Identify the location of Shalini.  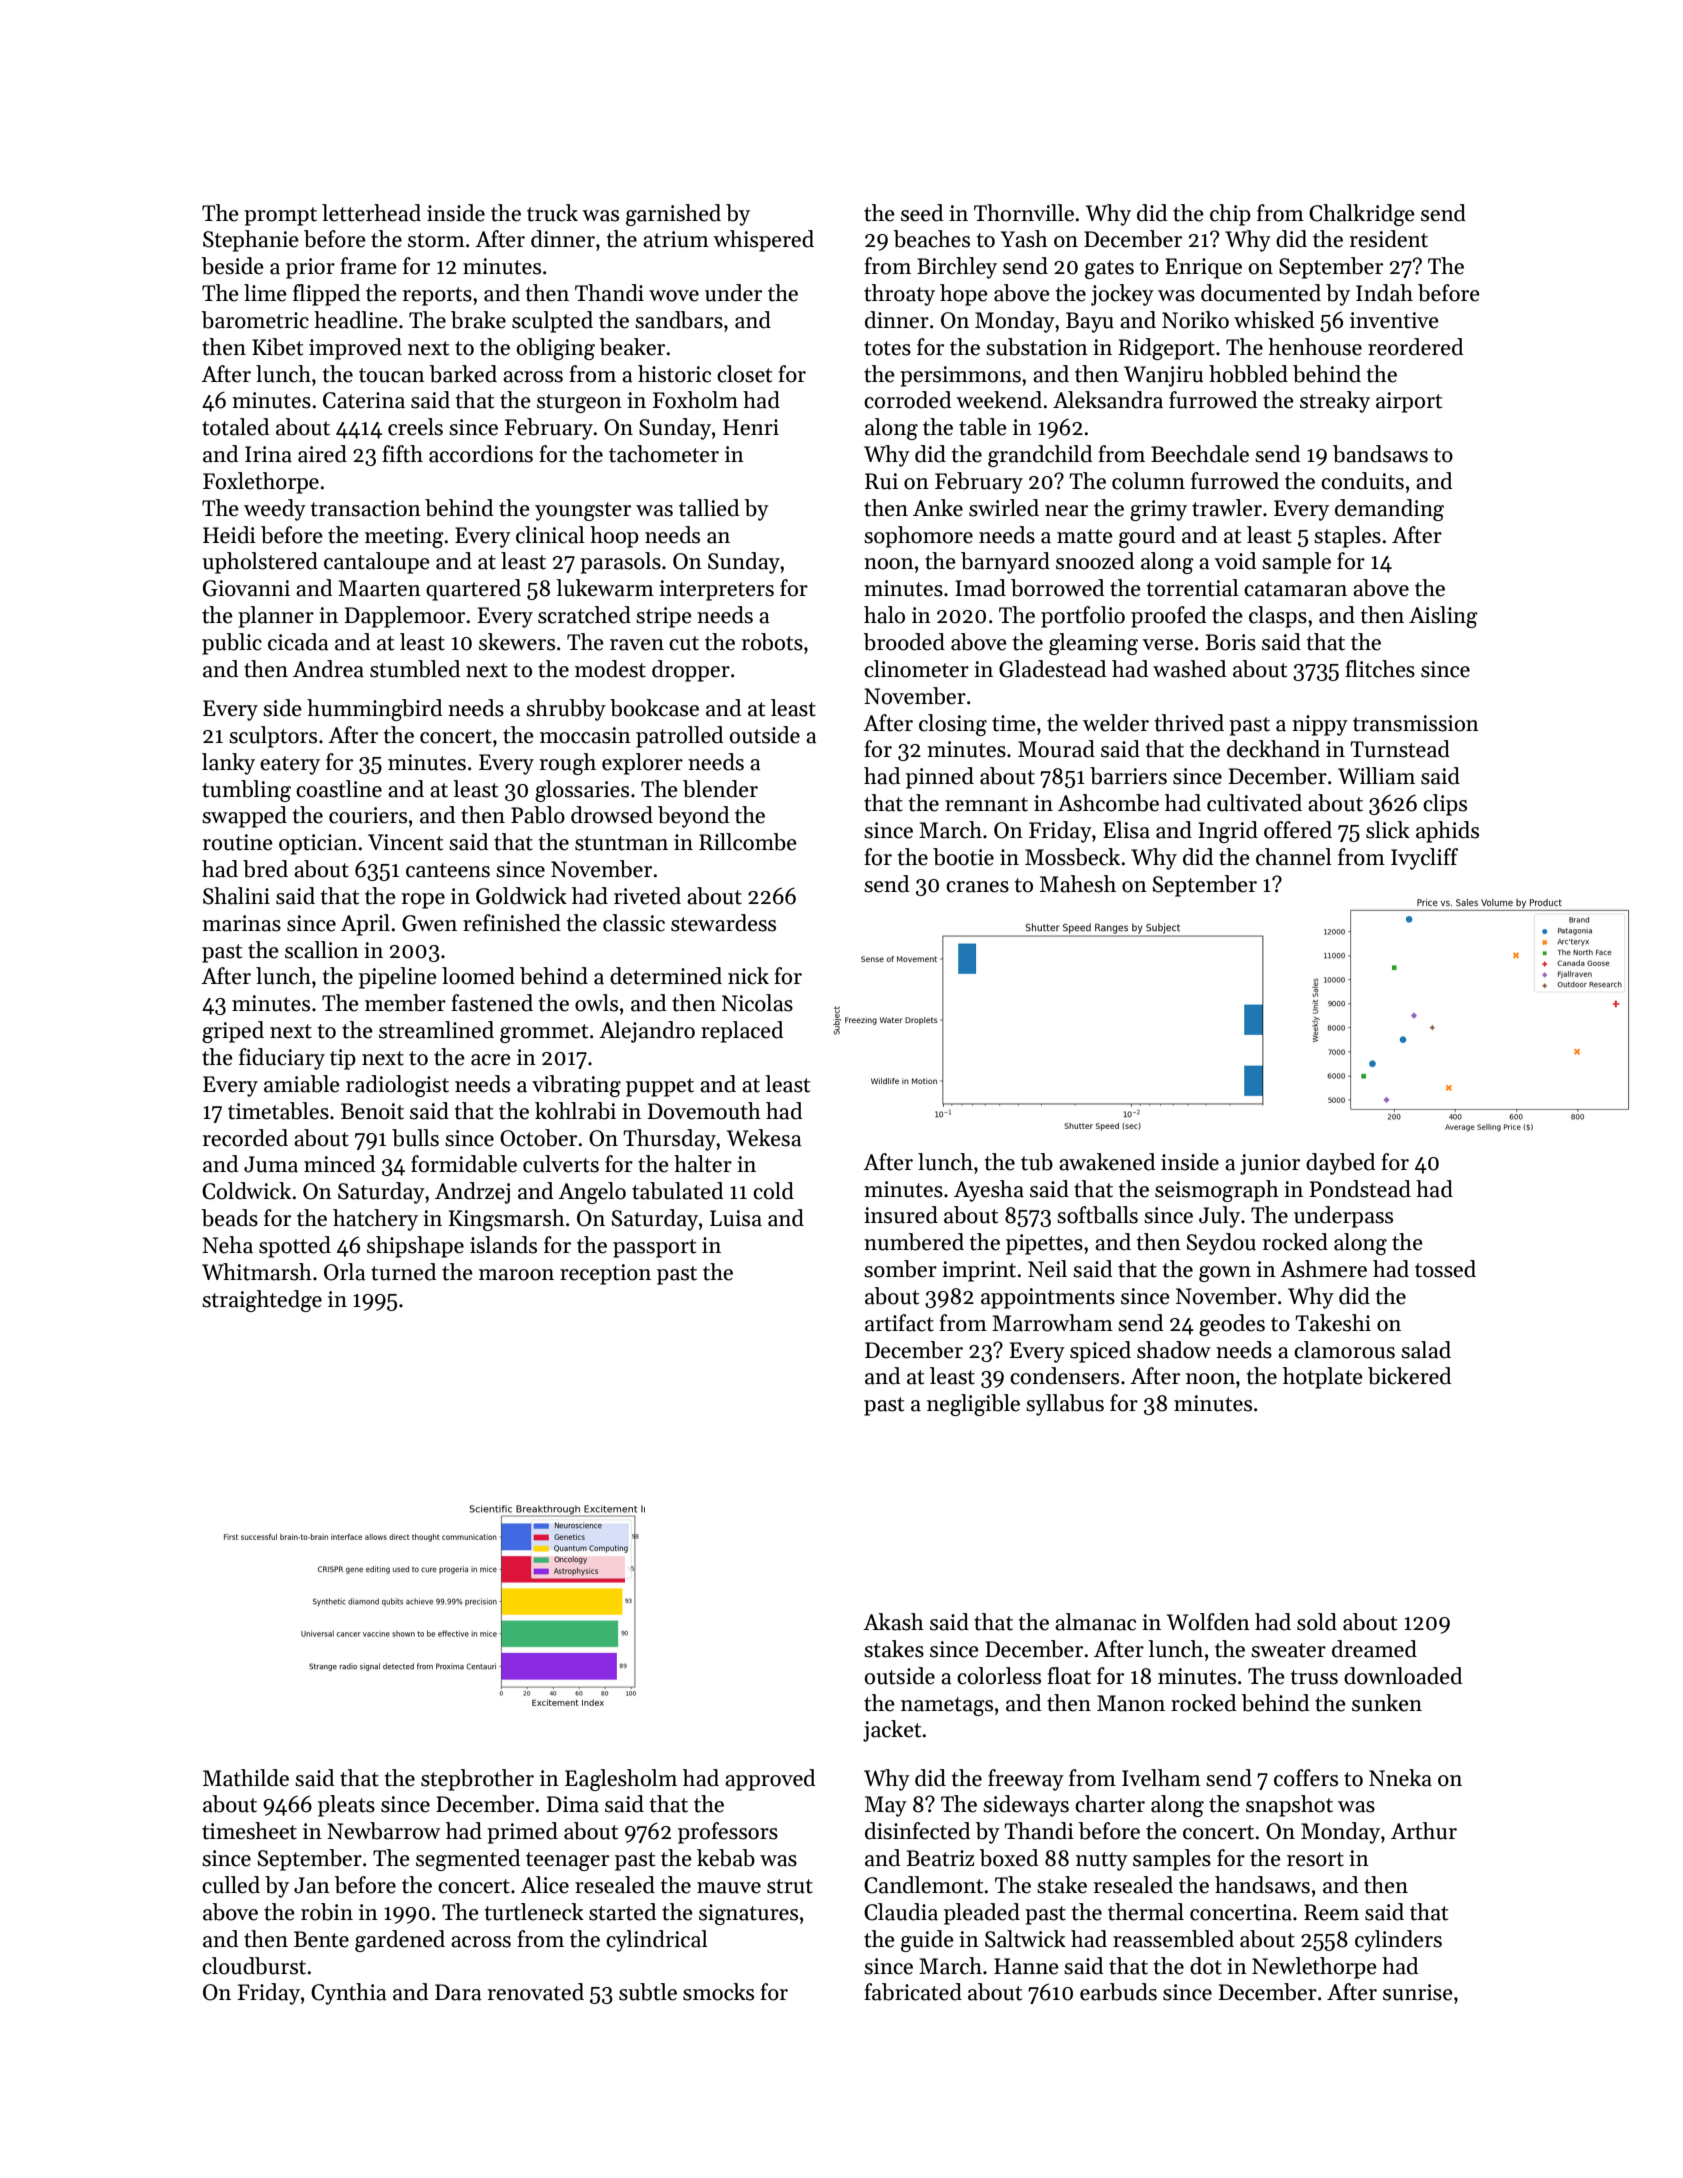
(236, 896).
